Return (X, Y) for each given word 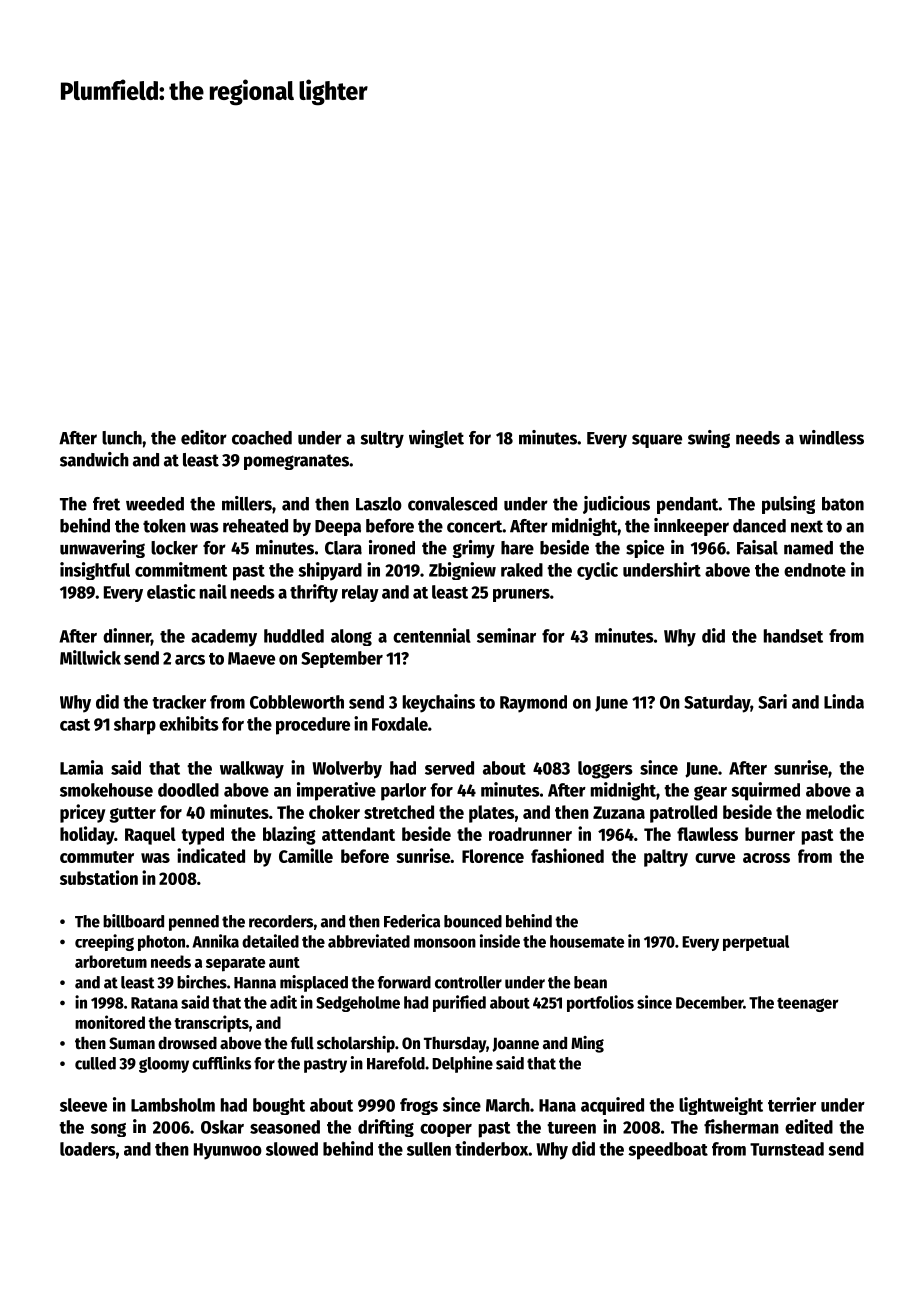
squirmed (765, 791)
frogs (419, 1106)
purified (459, 1003)
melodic (835, 811)
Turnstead (787, 1149)
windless (831, 437)
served (449, 768)
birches (202, 982)
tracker (179, 702)
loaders (88, 1149)
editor (204, 437)
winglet (436, 439)
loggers (605, 770)
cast (75, 725)
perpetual (756, 943)
